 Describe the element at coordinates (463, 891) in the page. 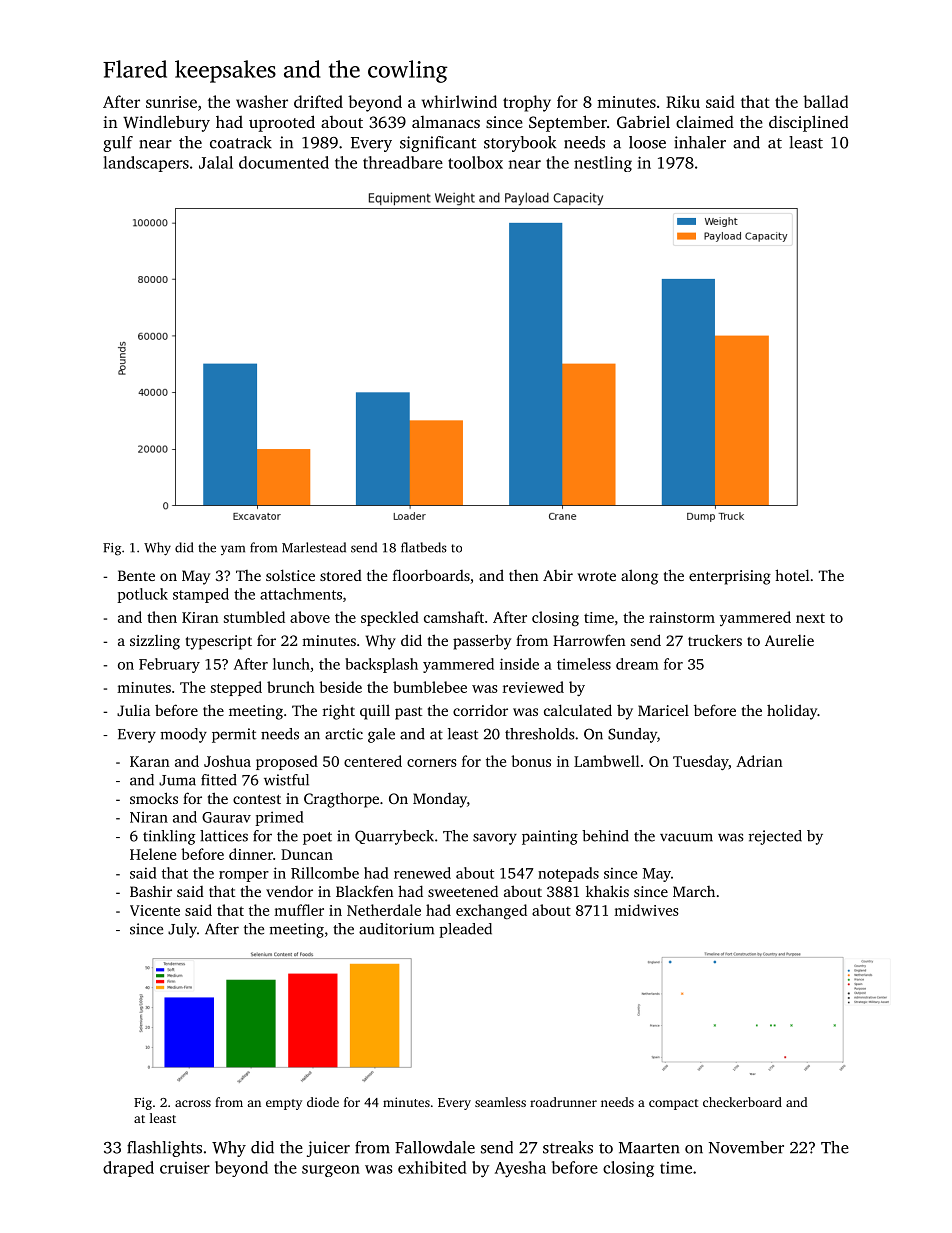

I see `sweetened` at that location.
